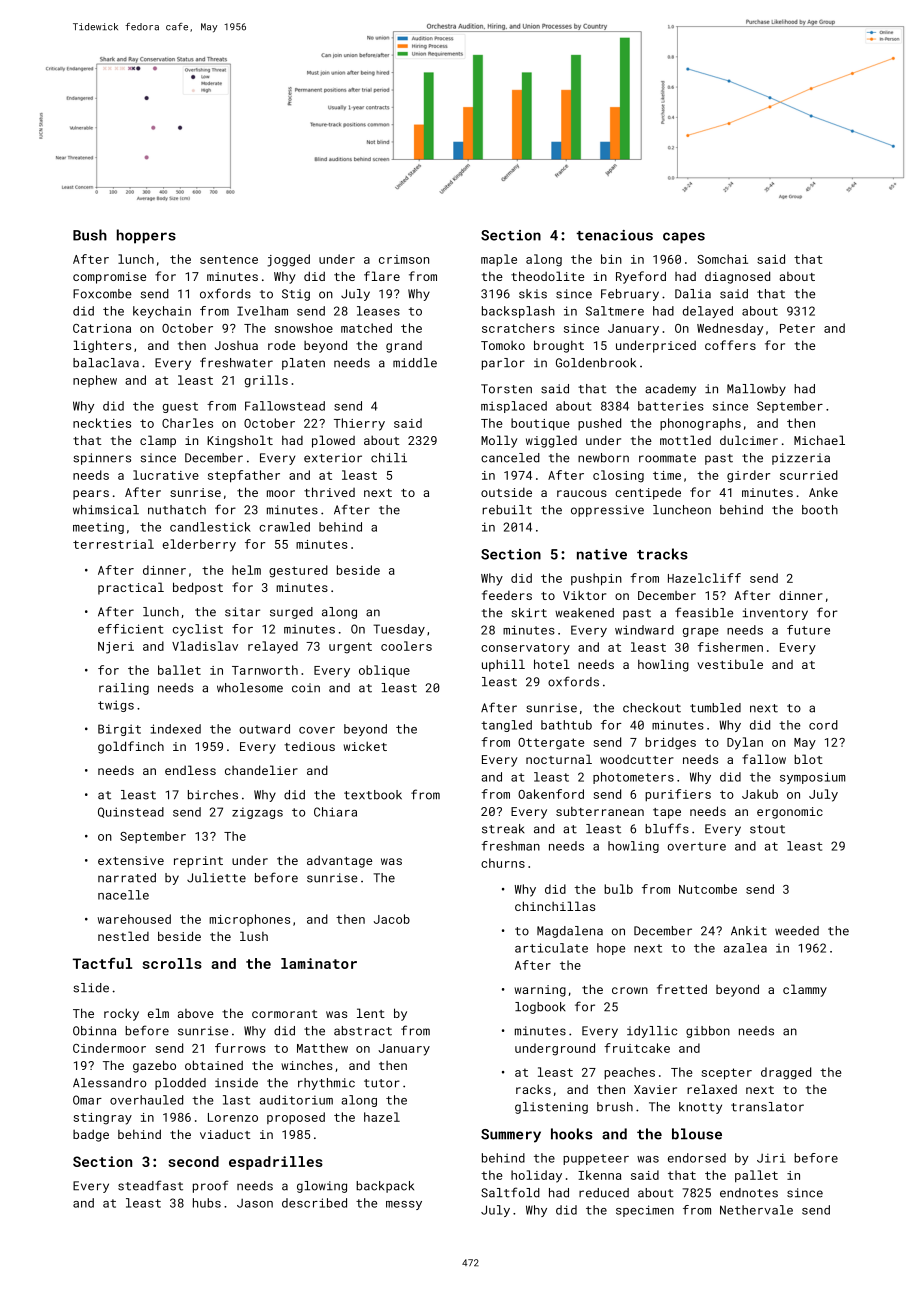 The width and height of the page is (924, 1308). What do you see at coordinates (124, 689) in the page?
I see `railing` at bounding box center [124, 689].
